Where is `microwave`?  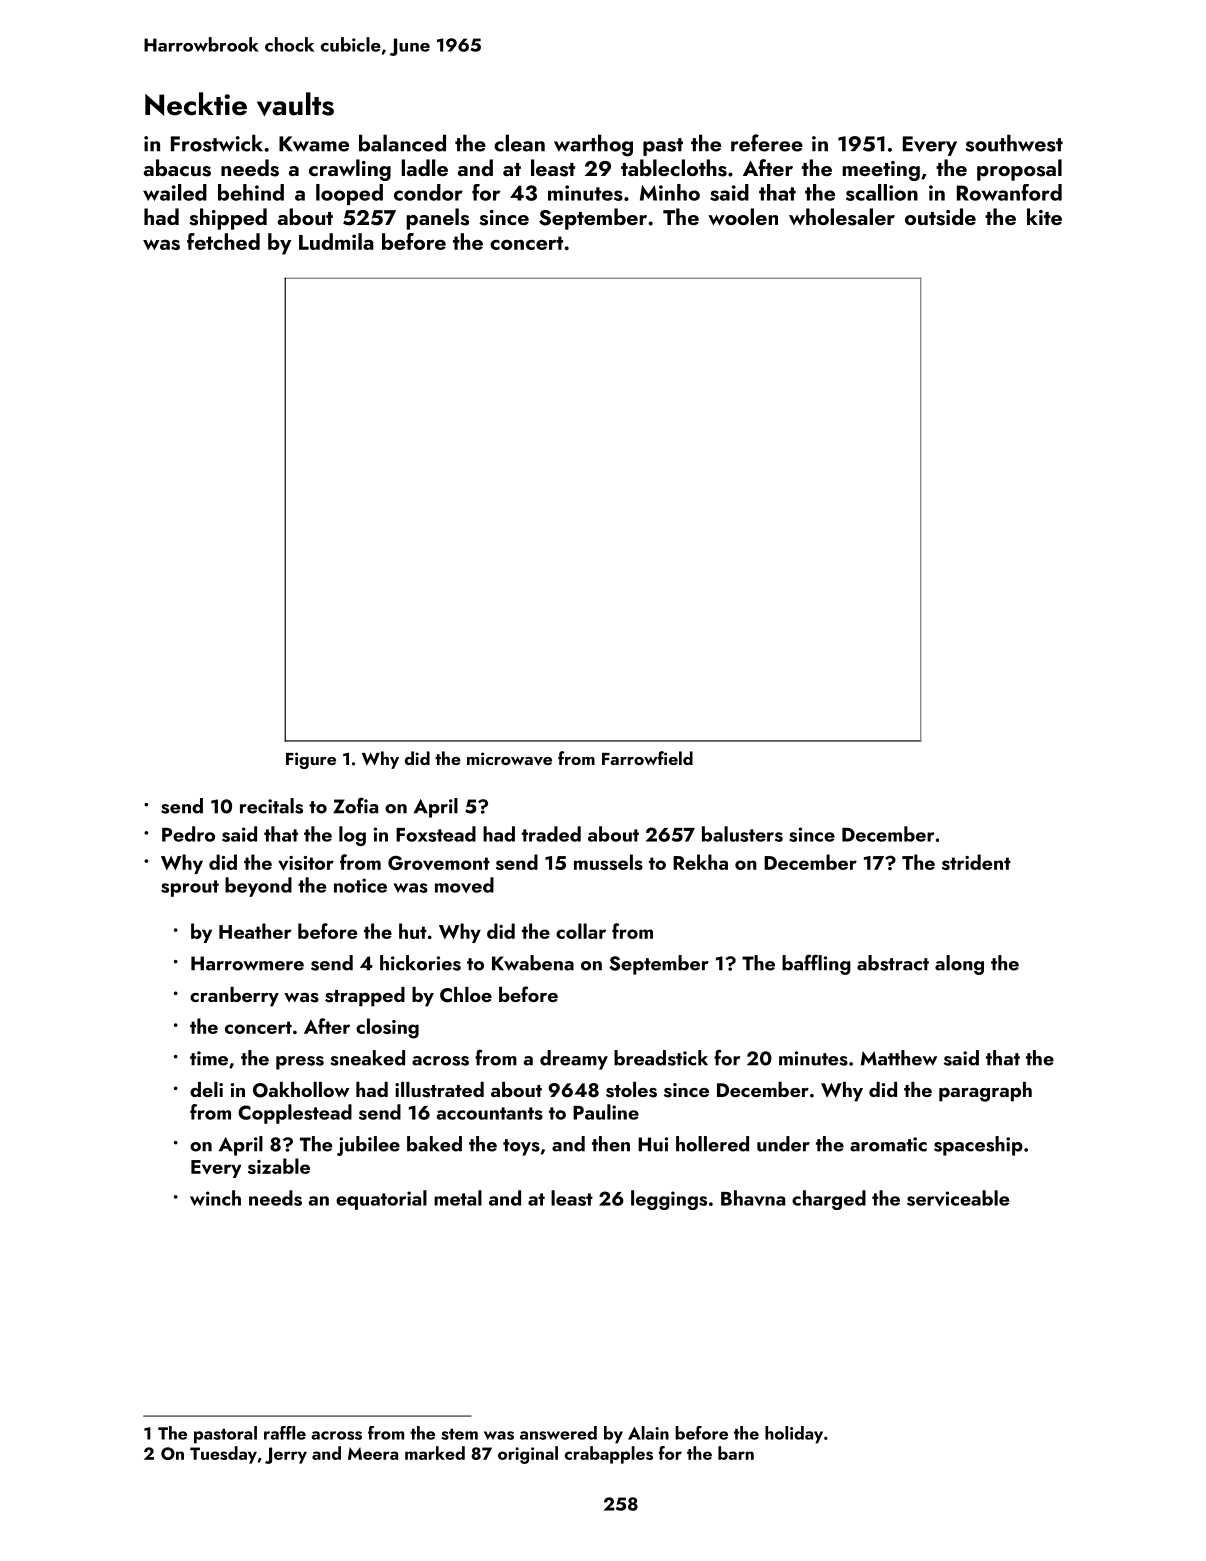
microwave is located at coordinates (509, 759).
